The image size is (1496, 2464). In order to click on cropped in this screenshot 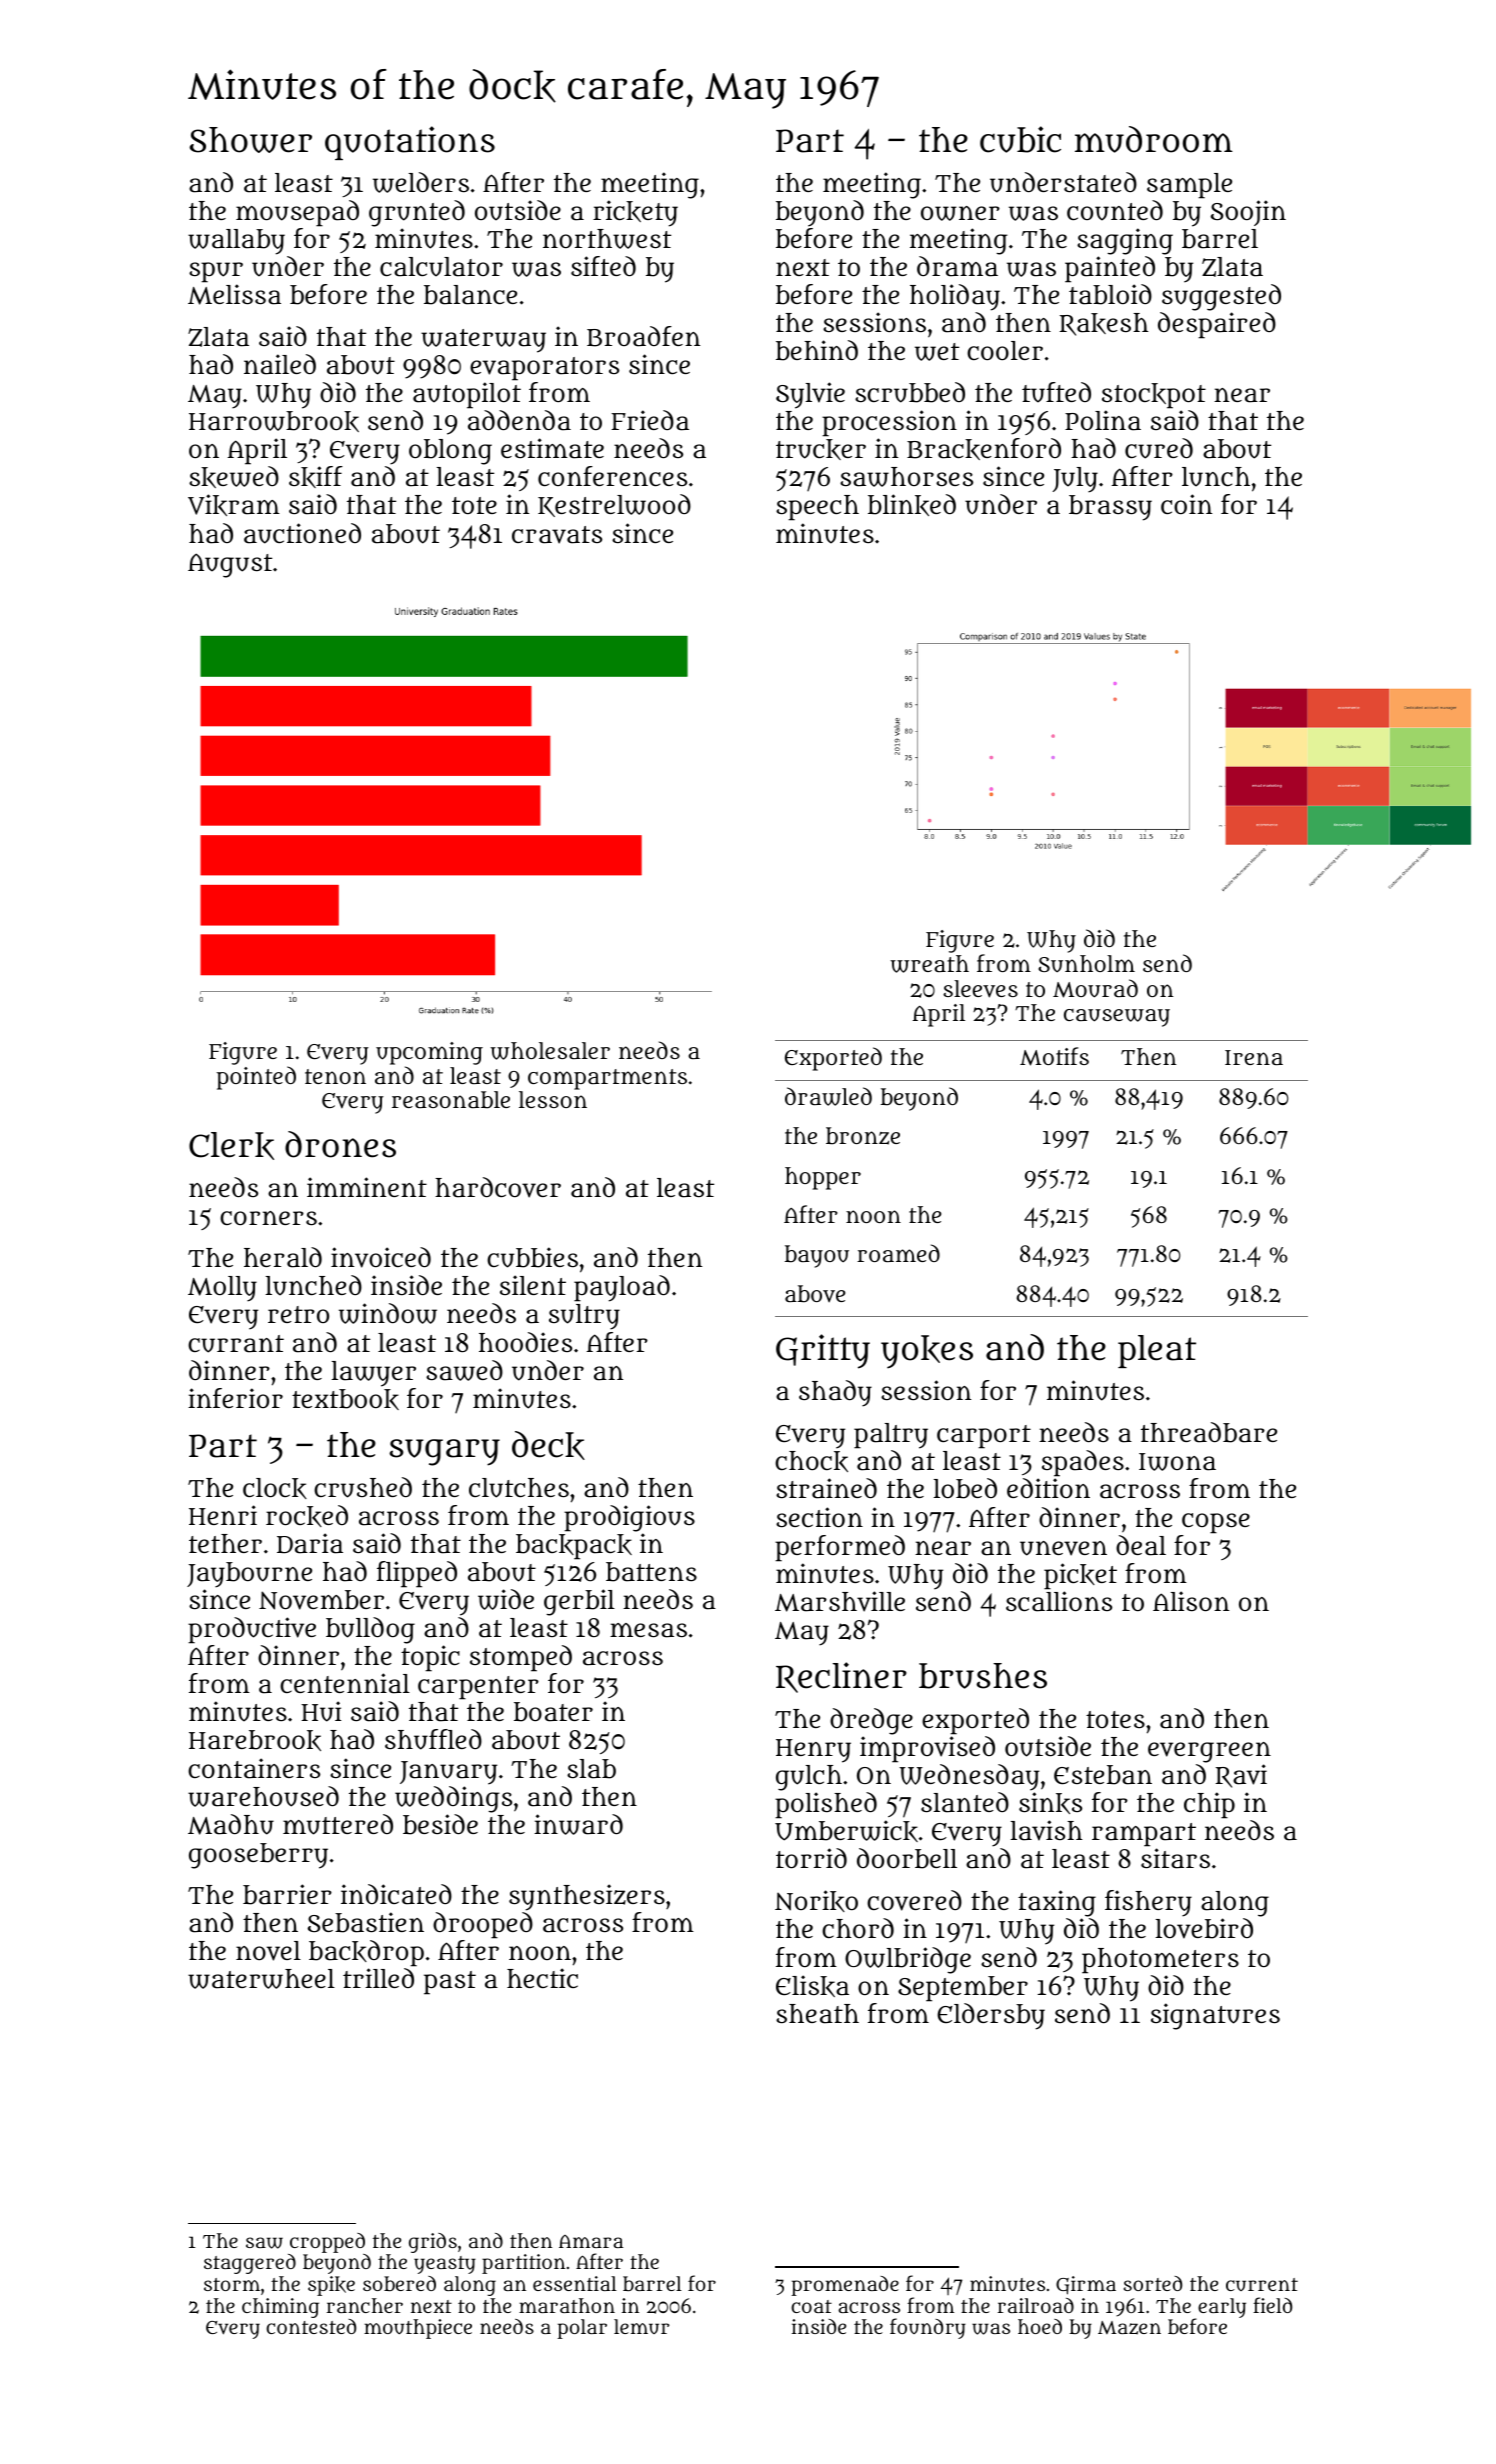, I will do `click(327, 2243)`.
